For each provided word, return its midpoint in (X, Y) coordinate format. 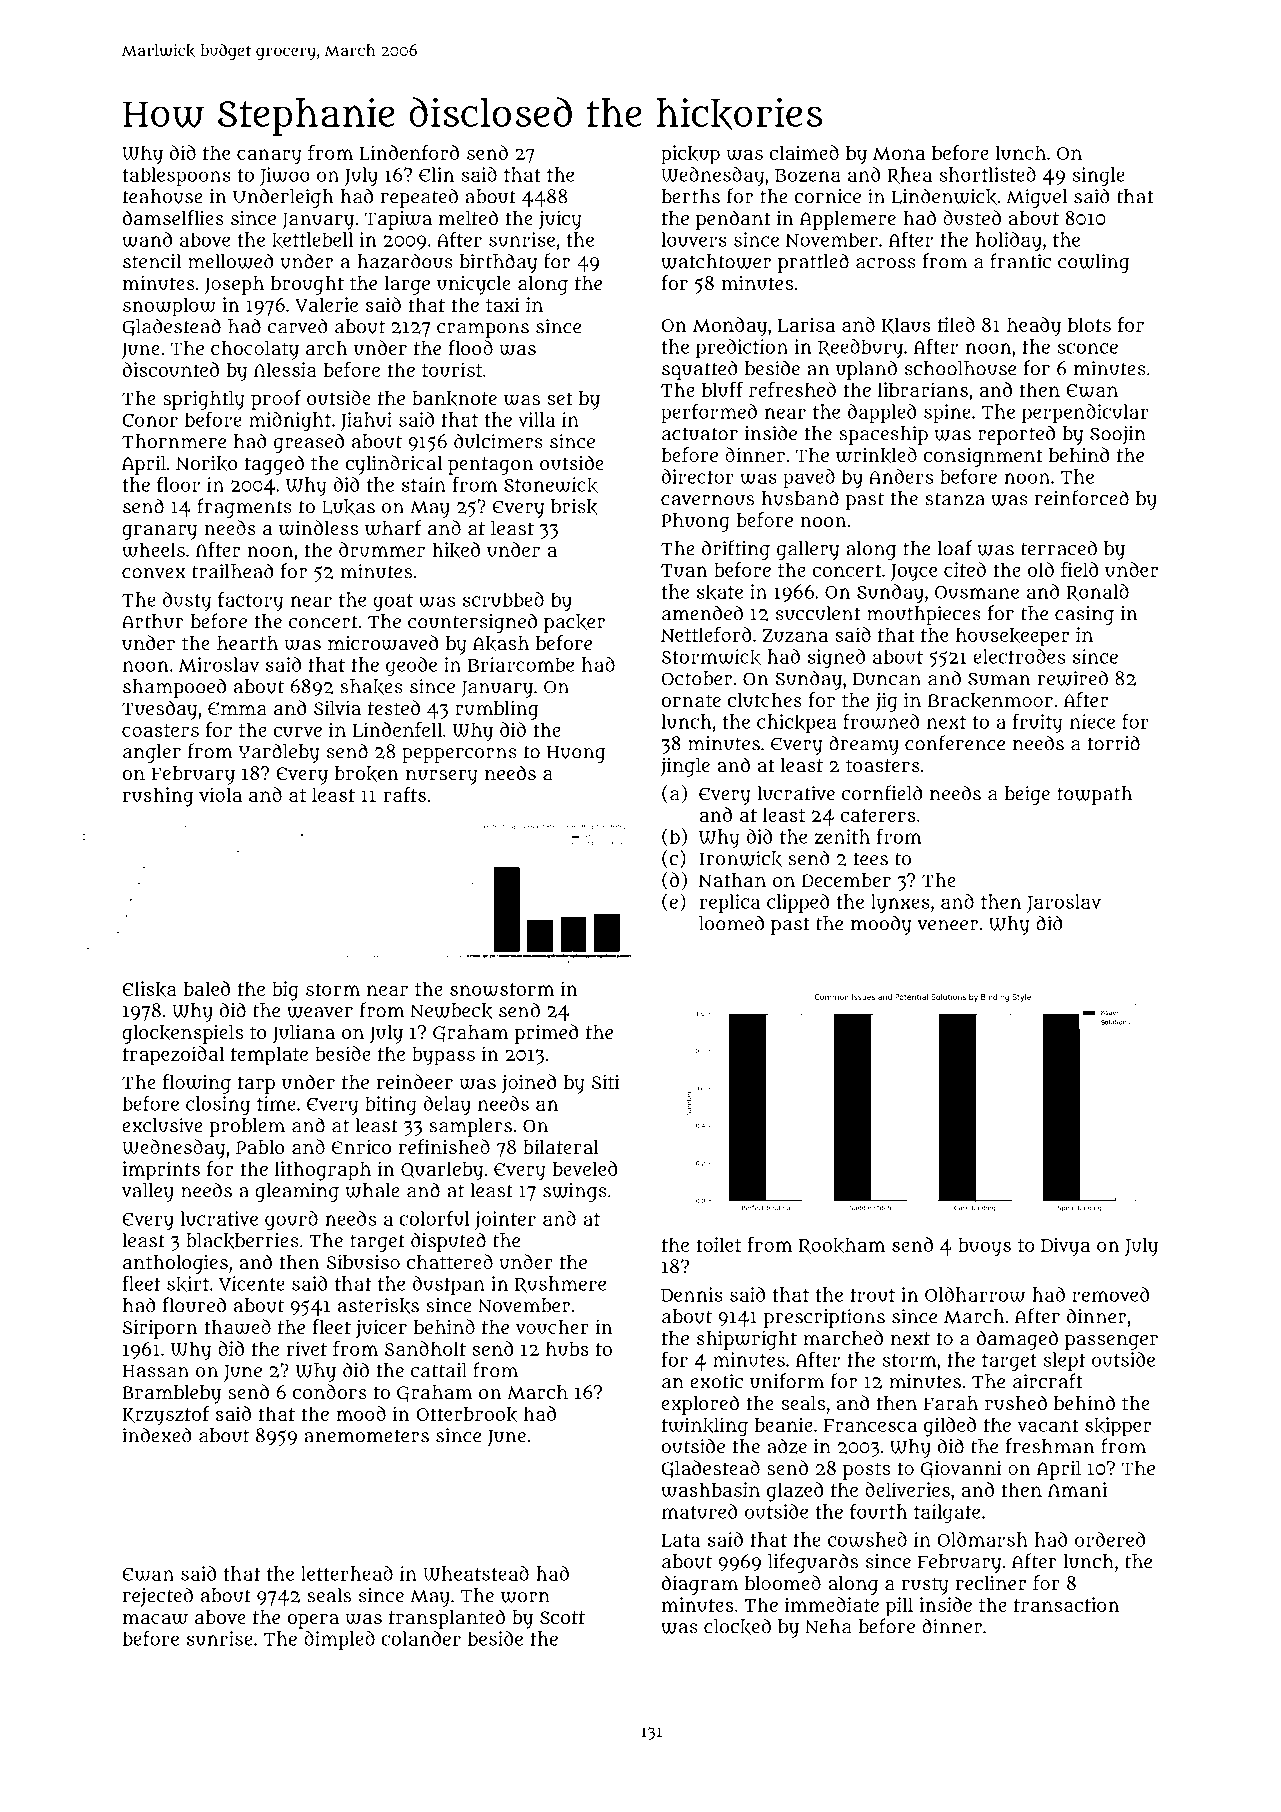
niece (1092, 721)
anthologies (175, 1264)
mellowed (231, 261)
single (1098, 177)
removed (1111, 1294)
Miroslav (219, 664)
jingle (685, 767)
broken (366, 774)
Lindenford (409, 153)
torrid (1114, 743)
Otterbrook (466, 1415)
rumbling (497, 710)
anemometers (366, 1436)
